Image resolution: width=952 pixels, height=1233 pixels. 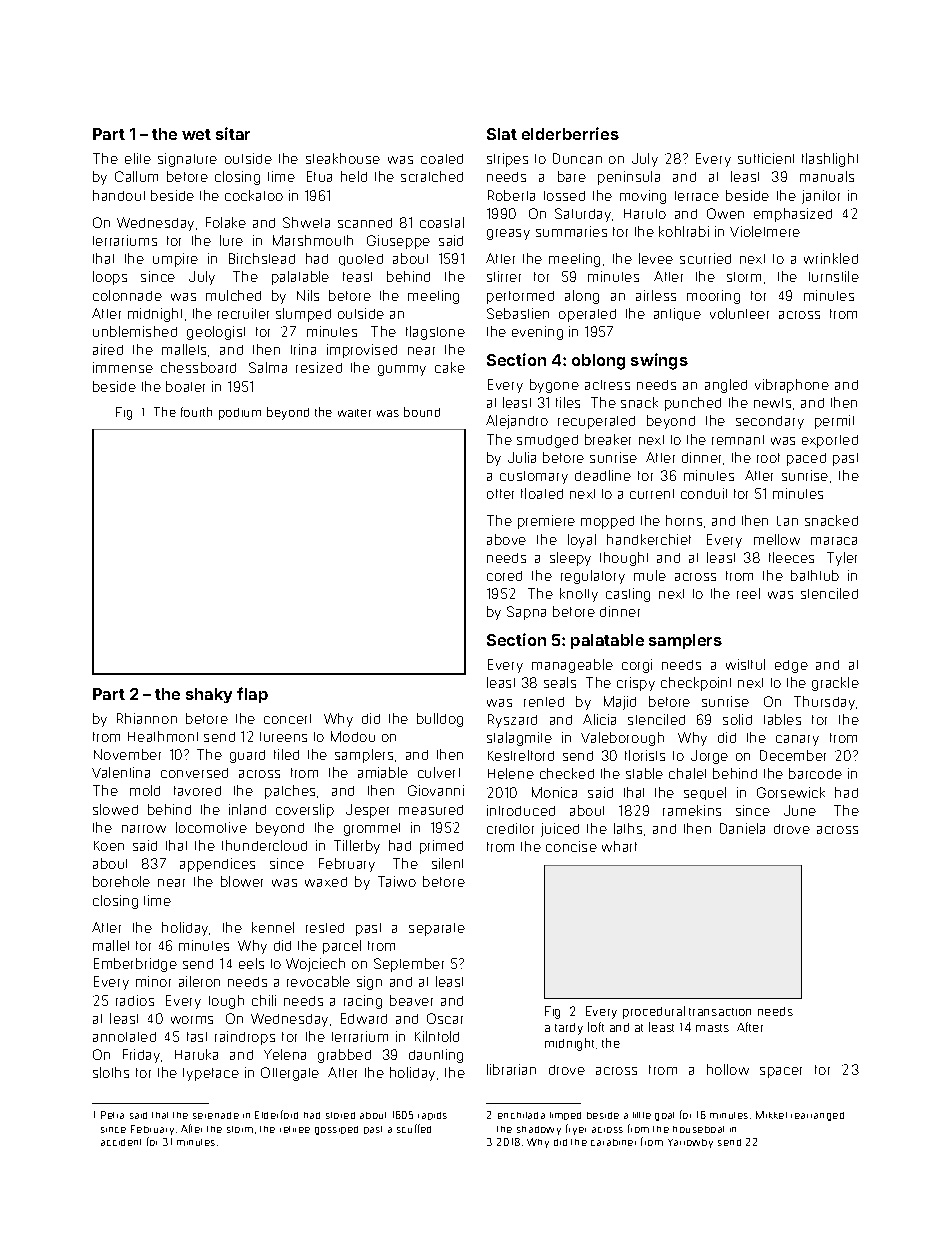 I want to click on amiable, so click(x=383, y=772).
